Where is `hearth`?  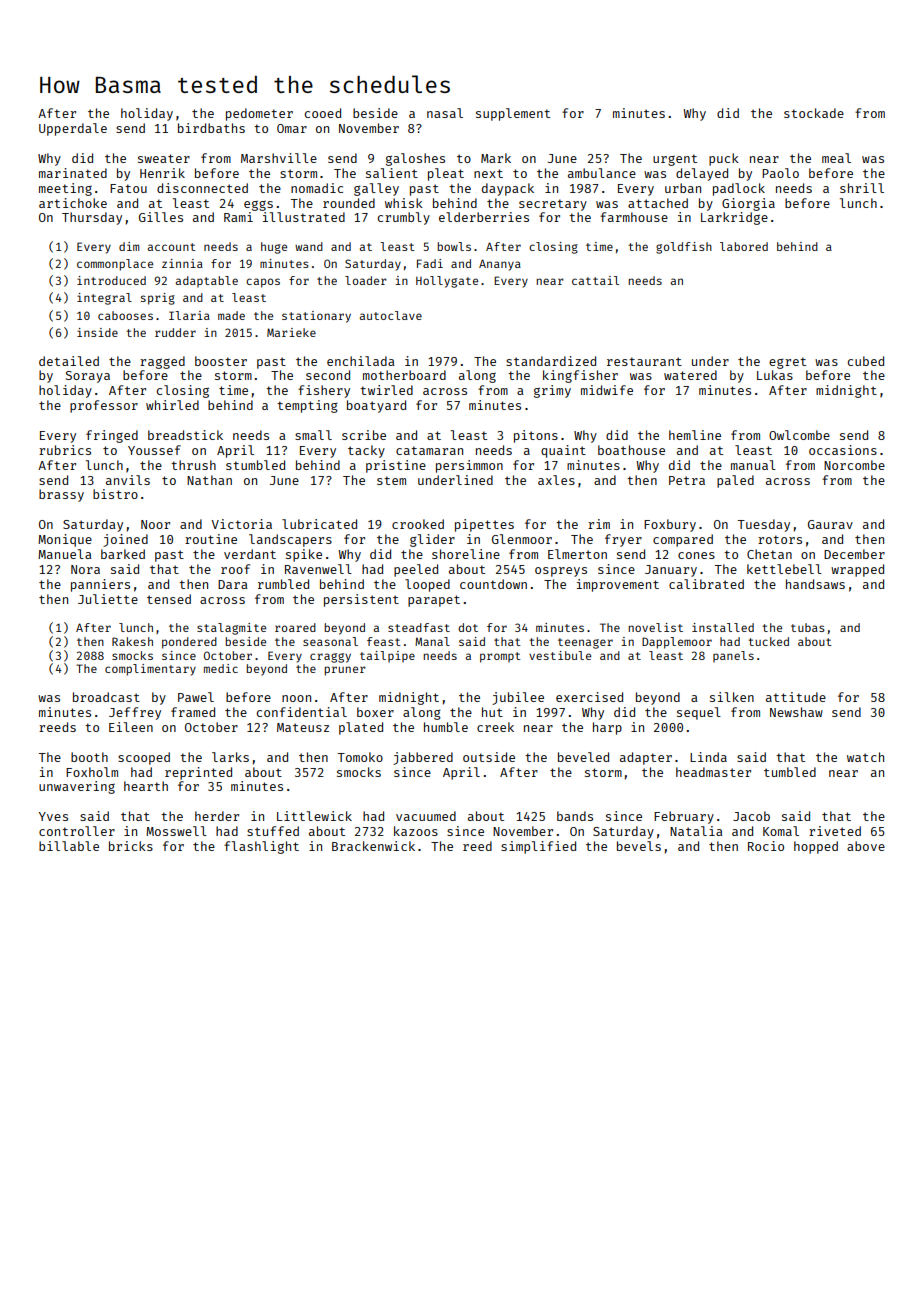
hearth is located at coordinates (146, 786).
